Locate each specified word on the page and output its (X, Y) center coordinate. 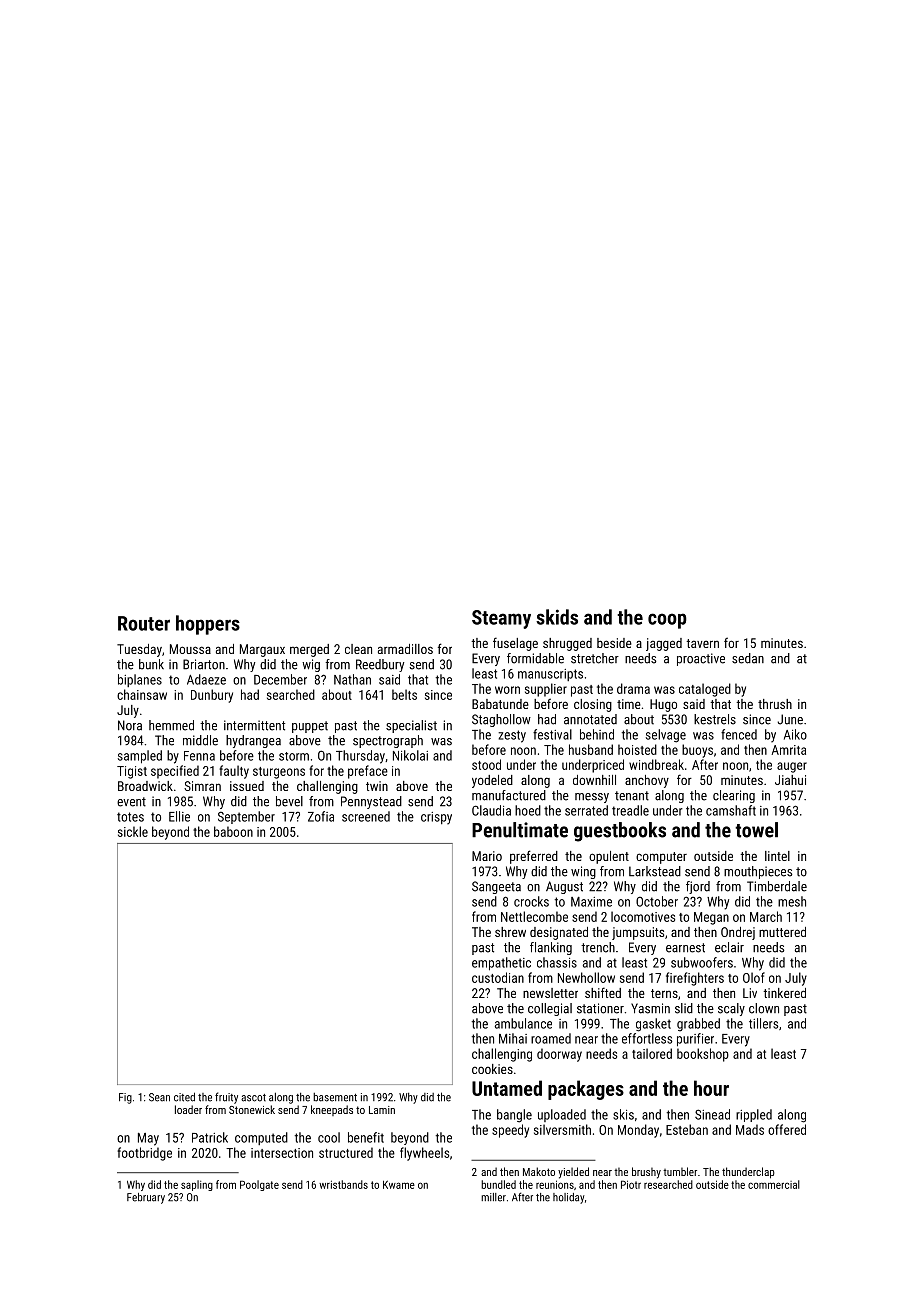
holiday (569, 1198)
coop (667, 621)
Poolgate (259, 1185)
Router (144, 623)
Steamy (501, 619)
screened (366, 816)
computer (661, 858)
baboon (233, 831)
